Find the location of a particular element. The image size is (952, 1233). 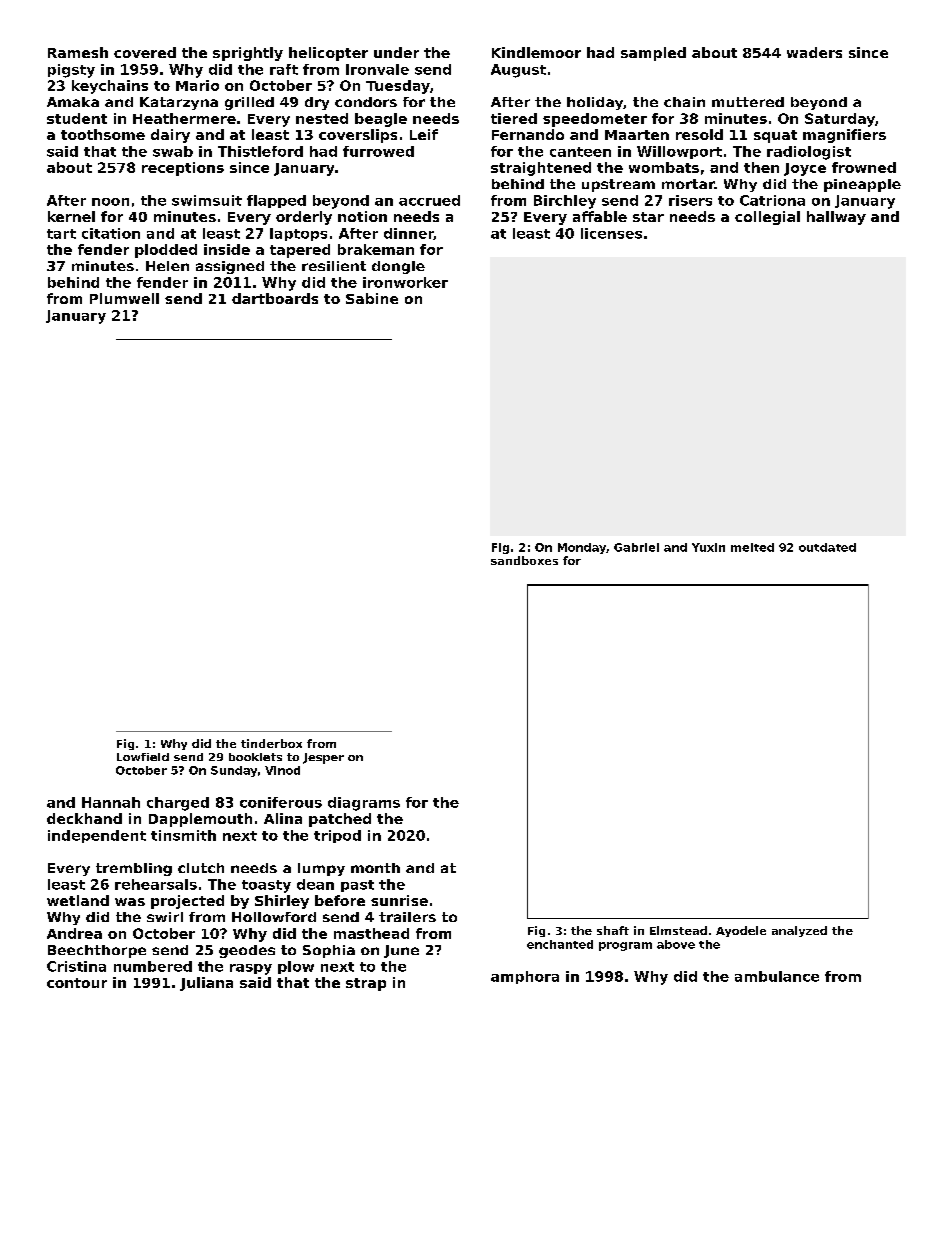

sampled is located at coordinates (653, 54).
